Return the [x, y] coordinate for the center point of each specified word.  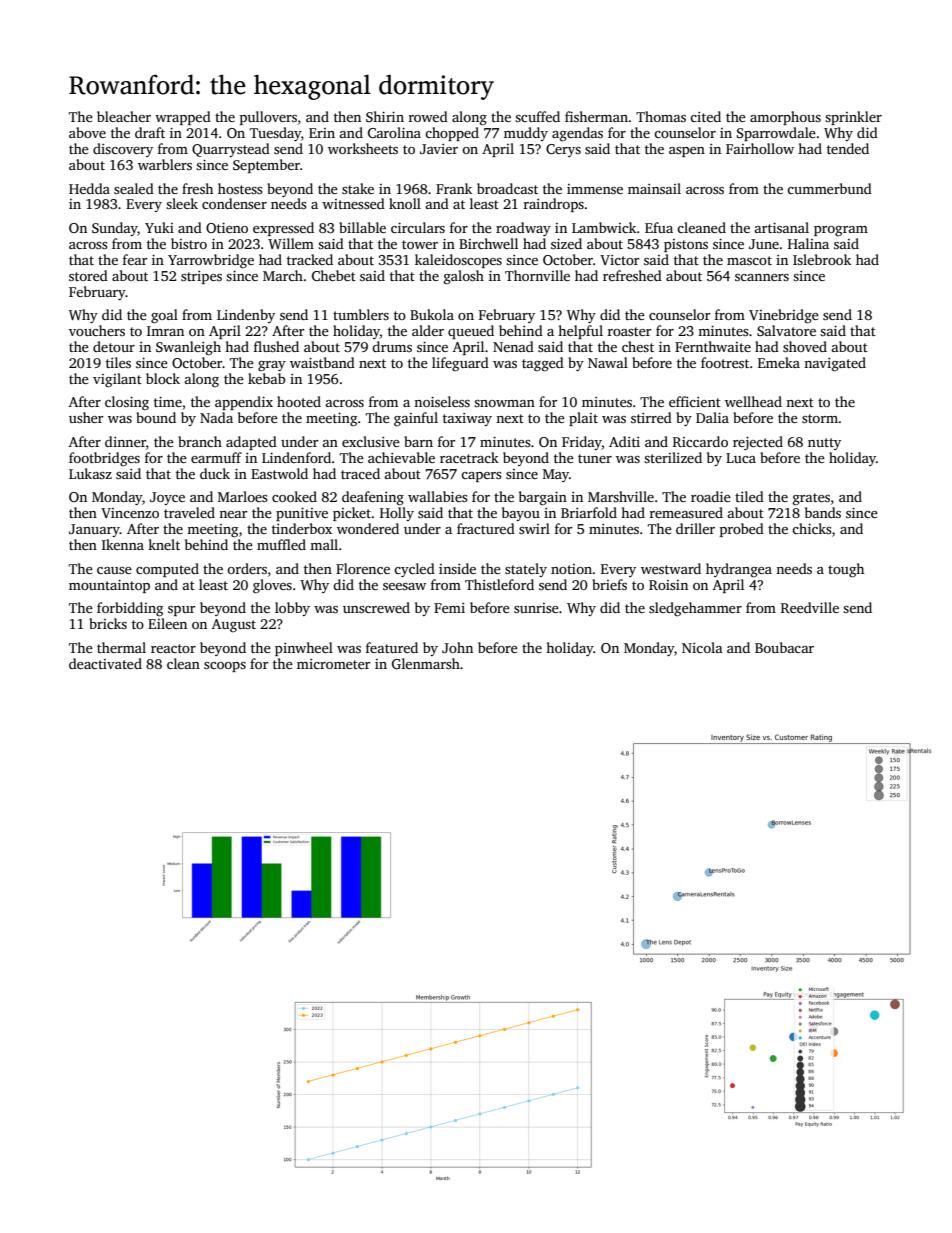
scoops [225, 667]
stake [358, 188]
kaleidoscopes [458, 261]
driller [695, 528]
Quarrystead [231, 150]
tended [848, 148]
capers [481, 477]
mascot [749, 260]
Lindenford [296, 457]
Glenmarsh [426, 663]
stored [88, 275]
